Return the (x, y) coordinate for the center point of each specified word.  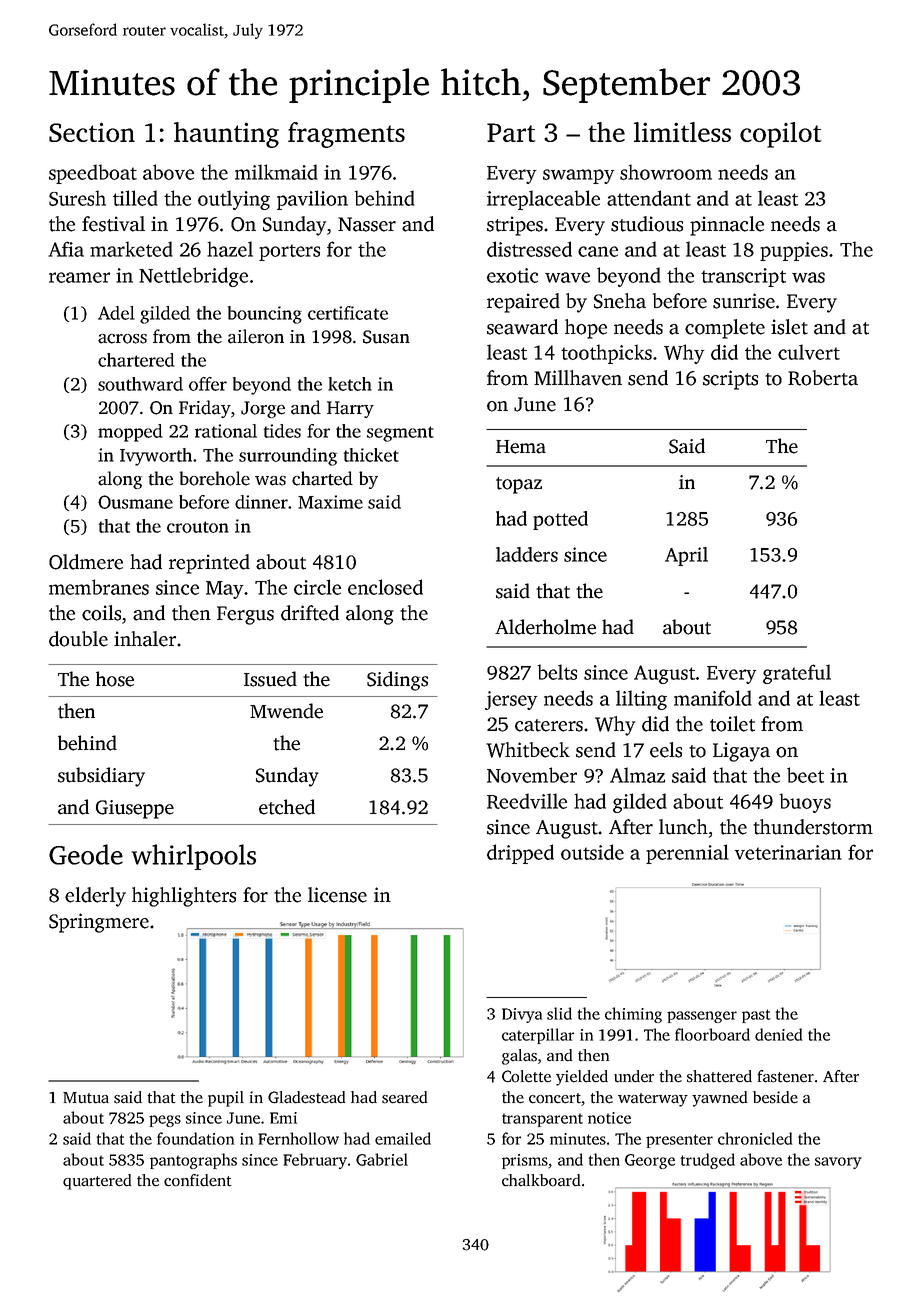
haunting (226, 135)
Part (511, 132)
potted (560, 520)
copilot (780, 135)
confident (198, 1180)
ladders (527, 554)
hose (115, 679)
